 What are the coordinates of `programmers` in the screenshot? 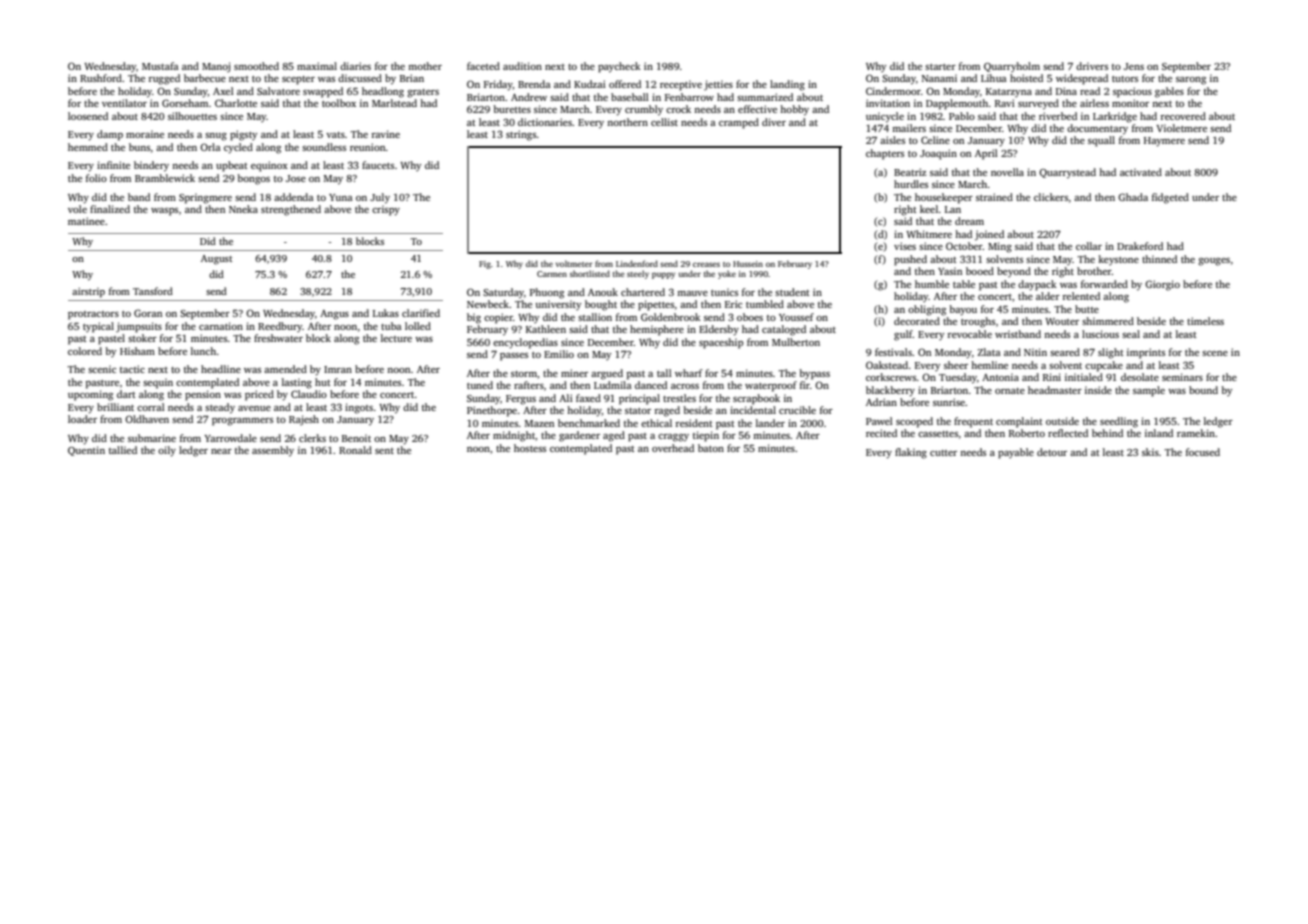 It's located at (242, 422).
